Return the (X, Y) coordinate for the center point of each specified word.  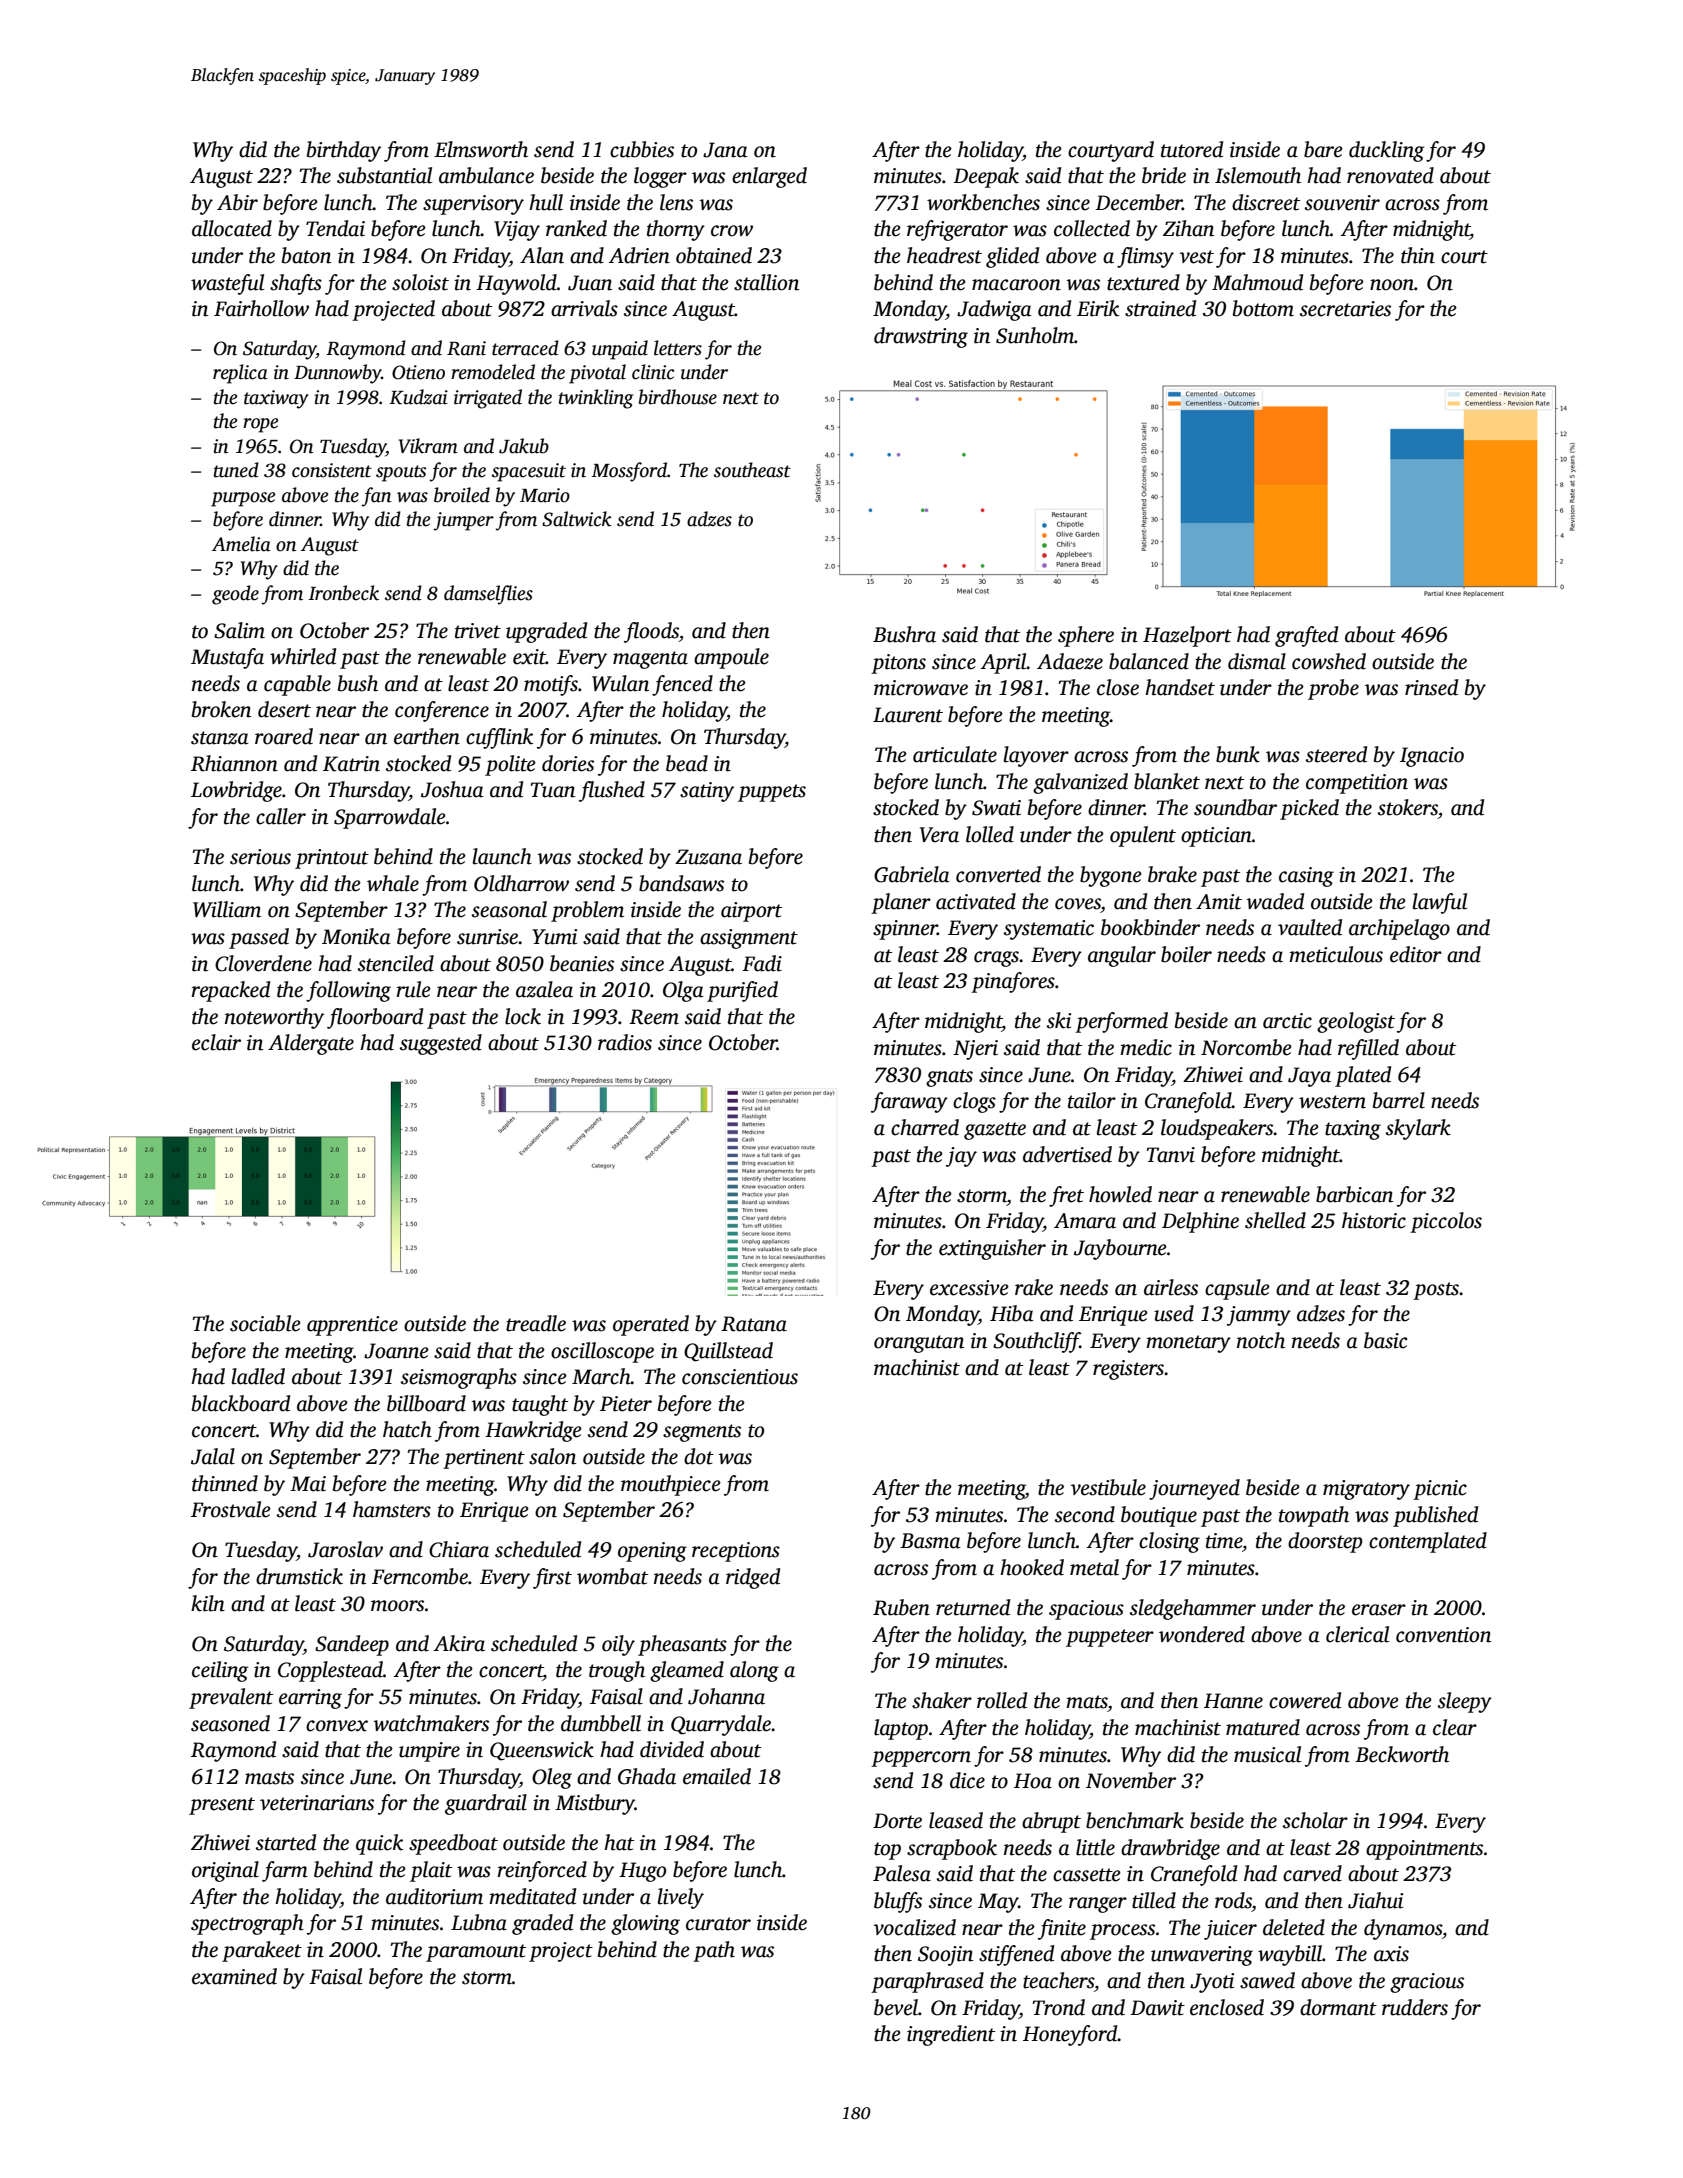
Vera (939, 835)
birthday (344, 151)
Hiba (1012, 1313)
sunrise (488, 937)
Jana (725, 150)
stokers (1408, 807)
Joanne (396, 1351)
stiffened (1016, 1955)
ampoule (731, 658)
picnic (1440, 1490)
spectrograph (247, 1924)
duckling (1387, 151)
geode (235, 595)
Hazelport (1187, 636)
